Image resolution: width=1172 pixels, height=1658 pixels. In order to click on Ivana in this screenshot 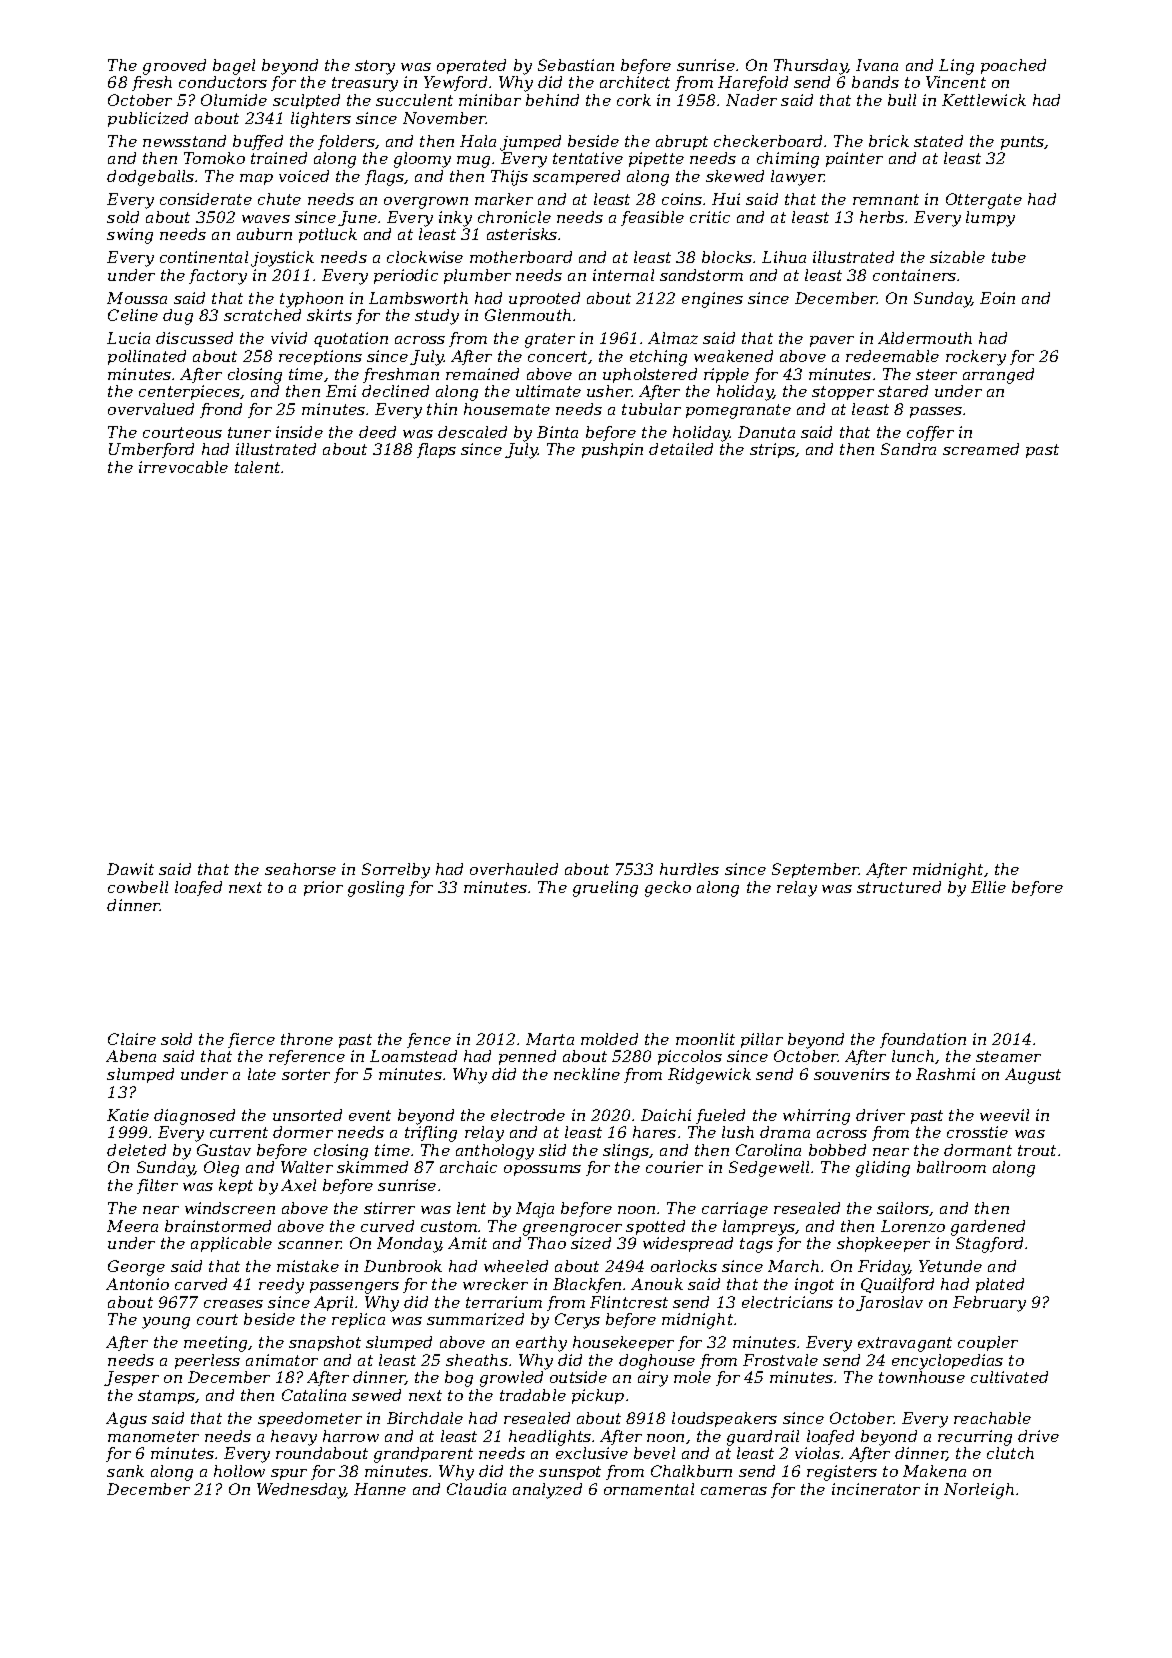, I will do `click(877, 65)`.
